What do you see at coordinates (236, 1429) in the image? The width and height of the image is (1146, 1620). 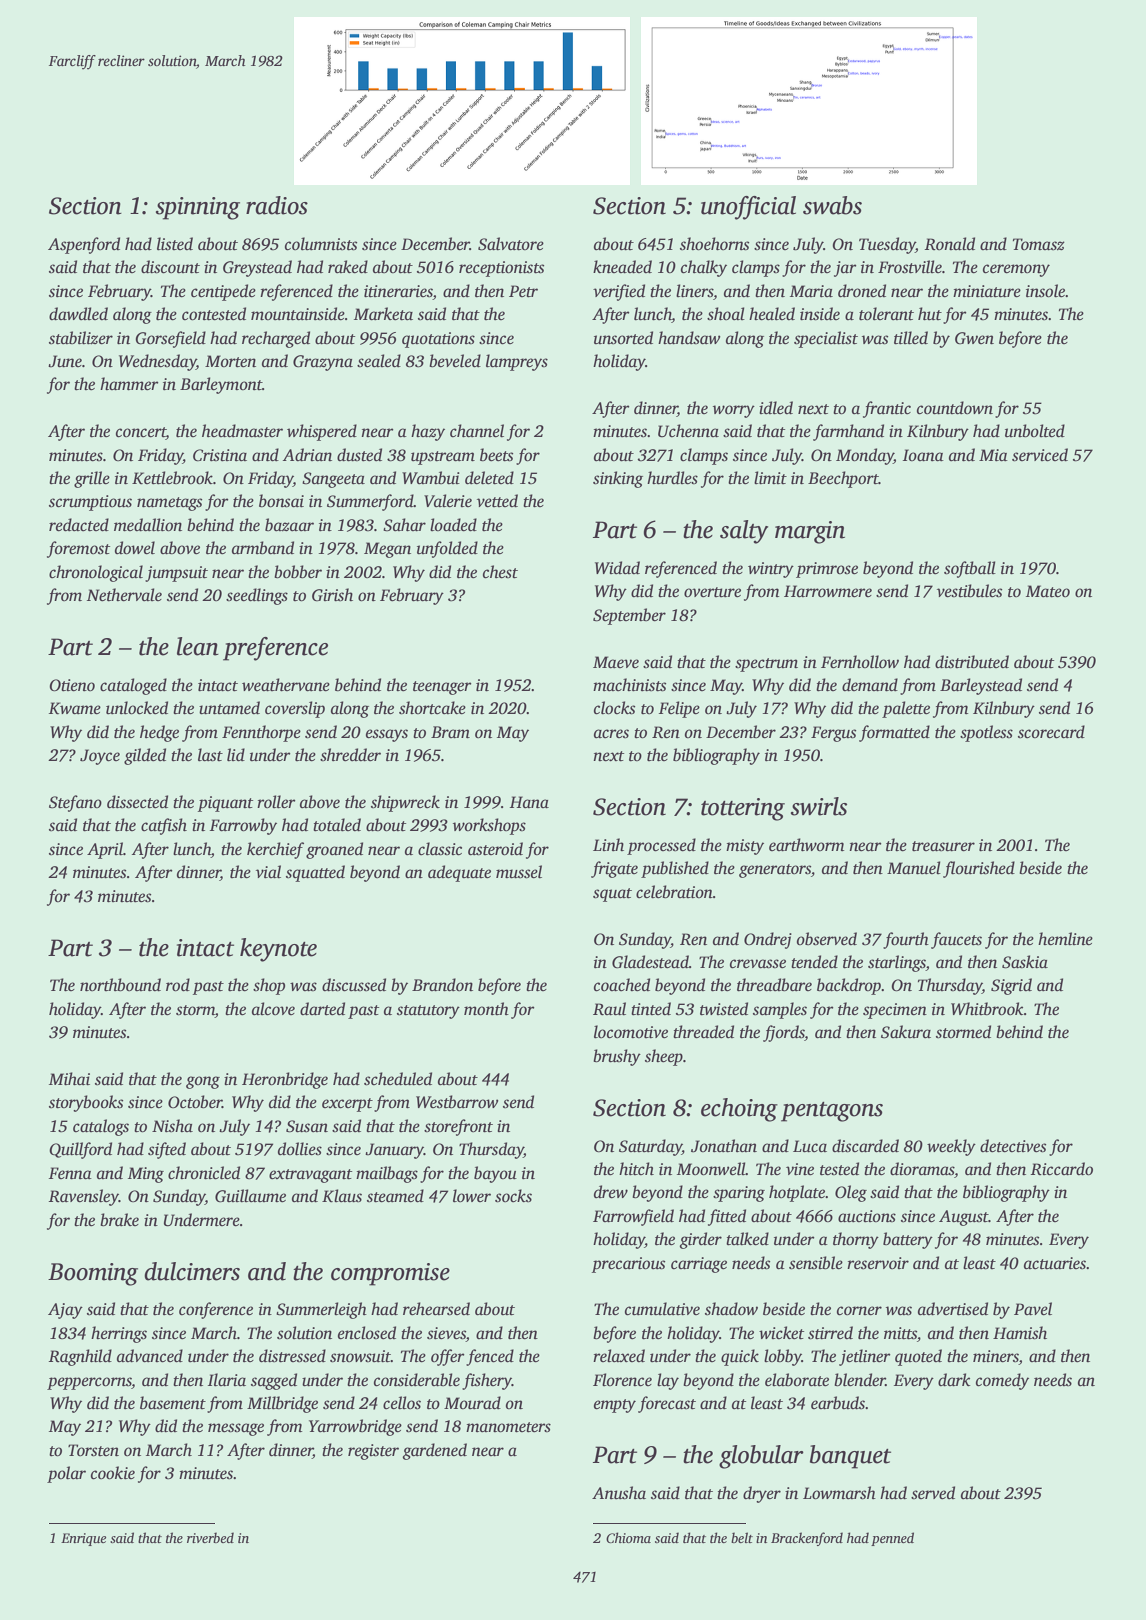 I see `message` at bounding box center [236, 1429].
